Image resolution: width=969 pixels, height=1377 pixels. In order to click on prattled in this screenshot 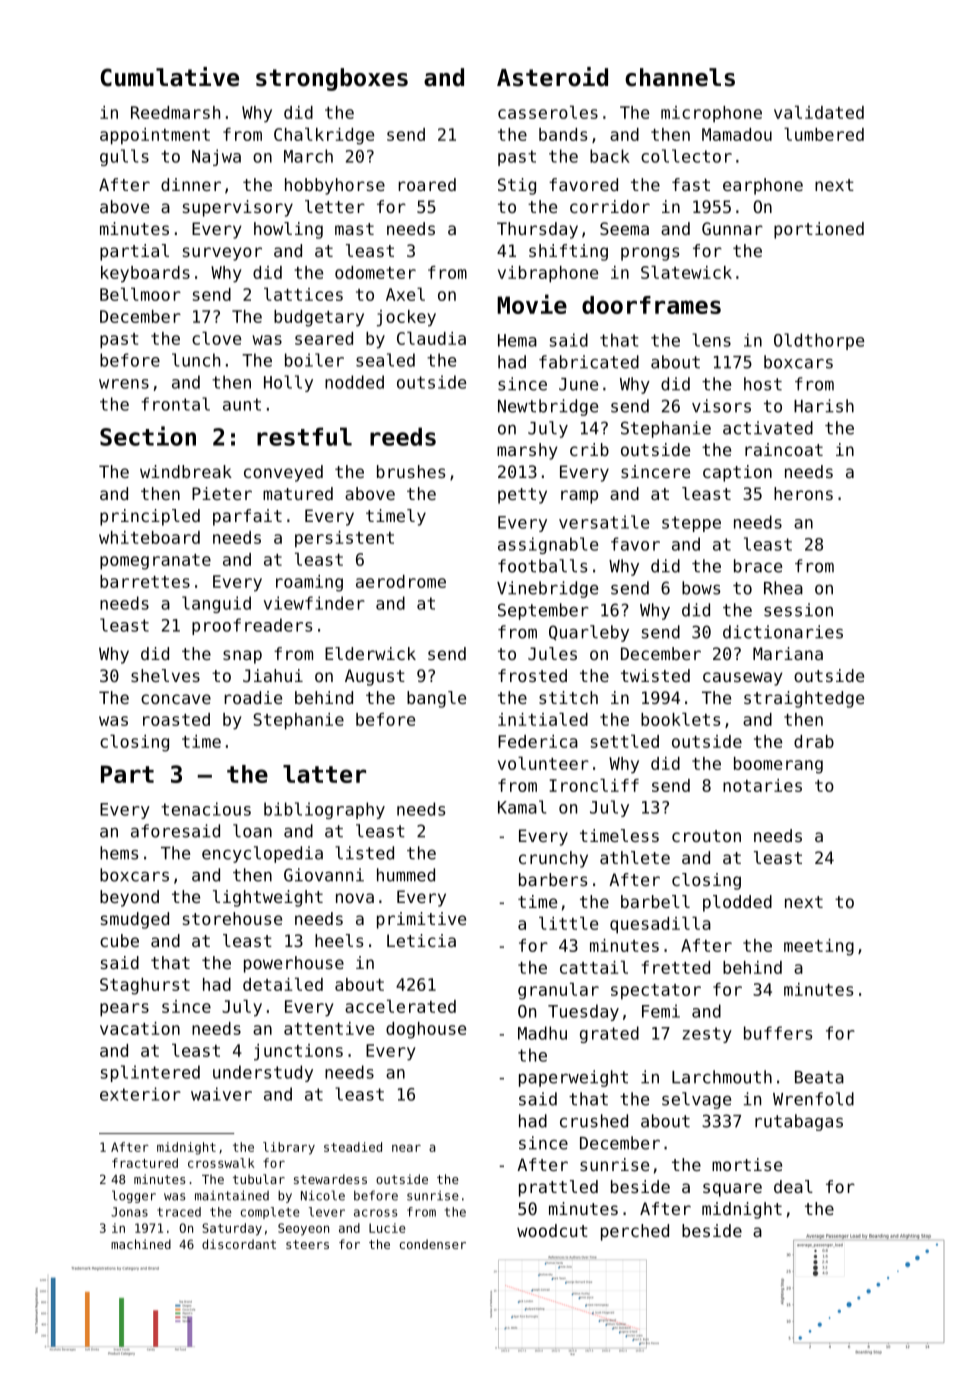, I will do `click(558, 1188)`.
